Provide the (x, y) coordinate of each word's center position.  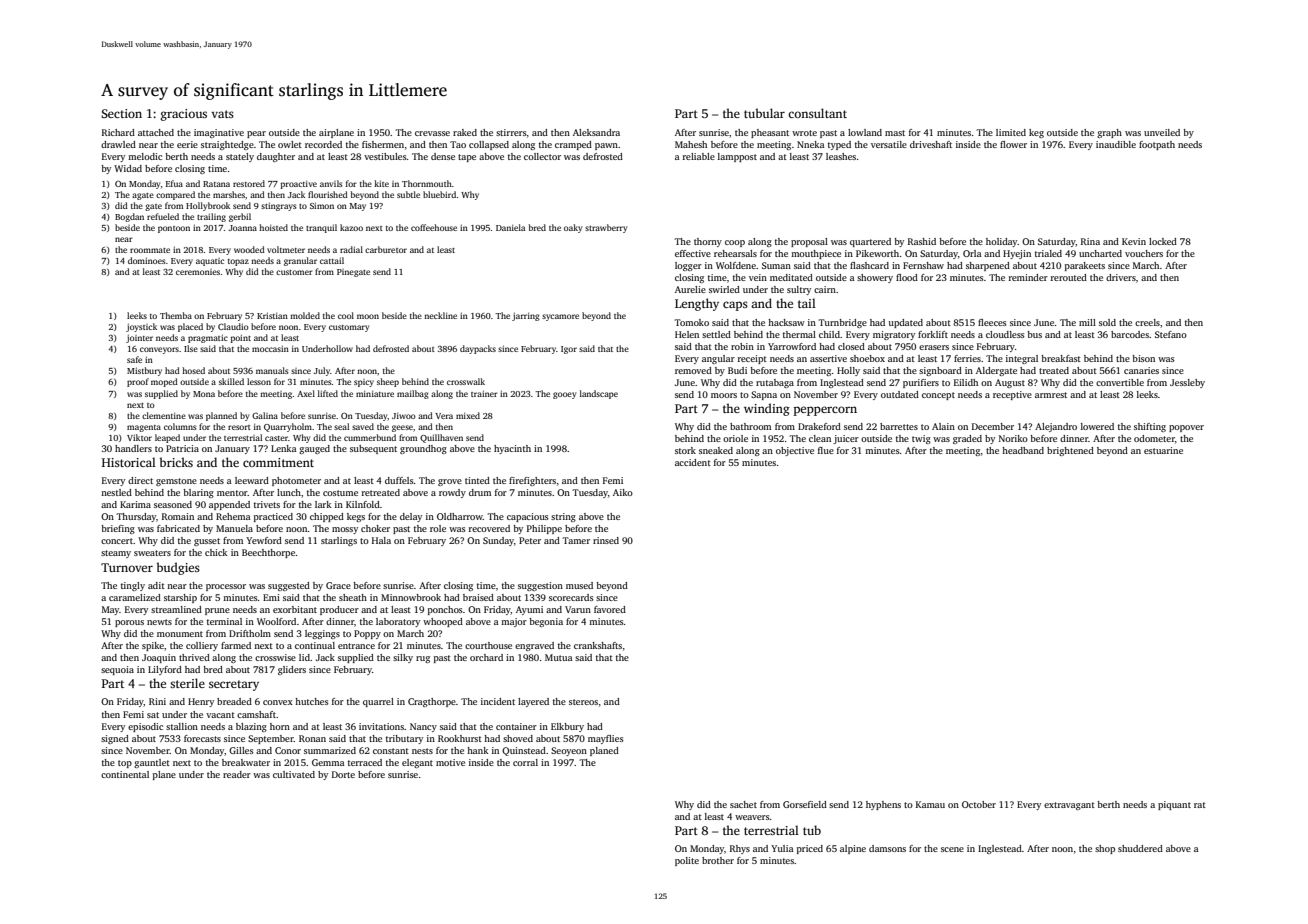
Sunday (498, 541)
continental (125, 774)
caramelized (135, 597)
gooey (564, 395)
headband (1023, 450)
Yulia (782, 848)
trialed (1048, 253)
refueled (163, 216)
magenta (144, 428)
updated (905, 323)
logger (688, 266)
